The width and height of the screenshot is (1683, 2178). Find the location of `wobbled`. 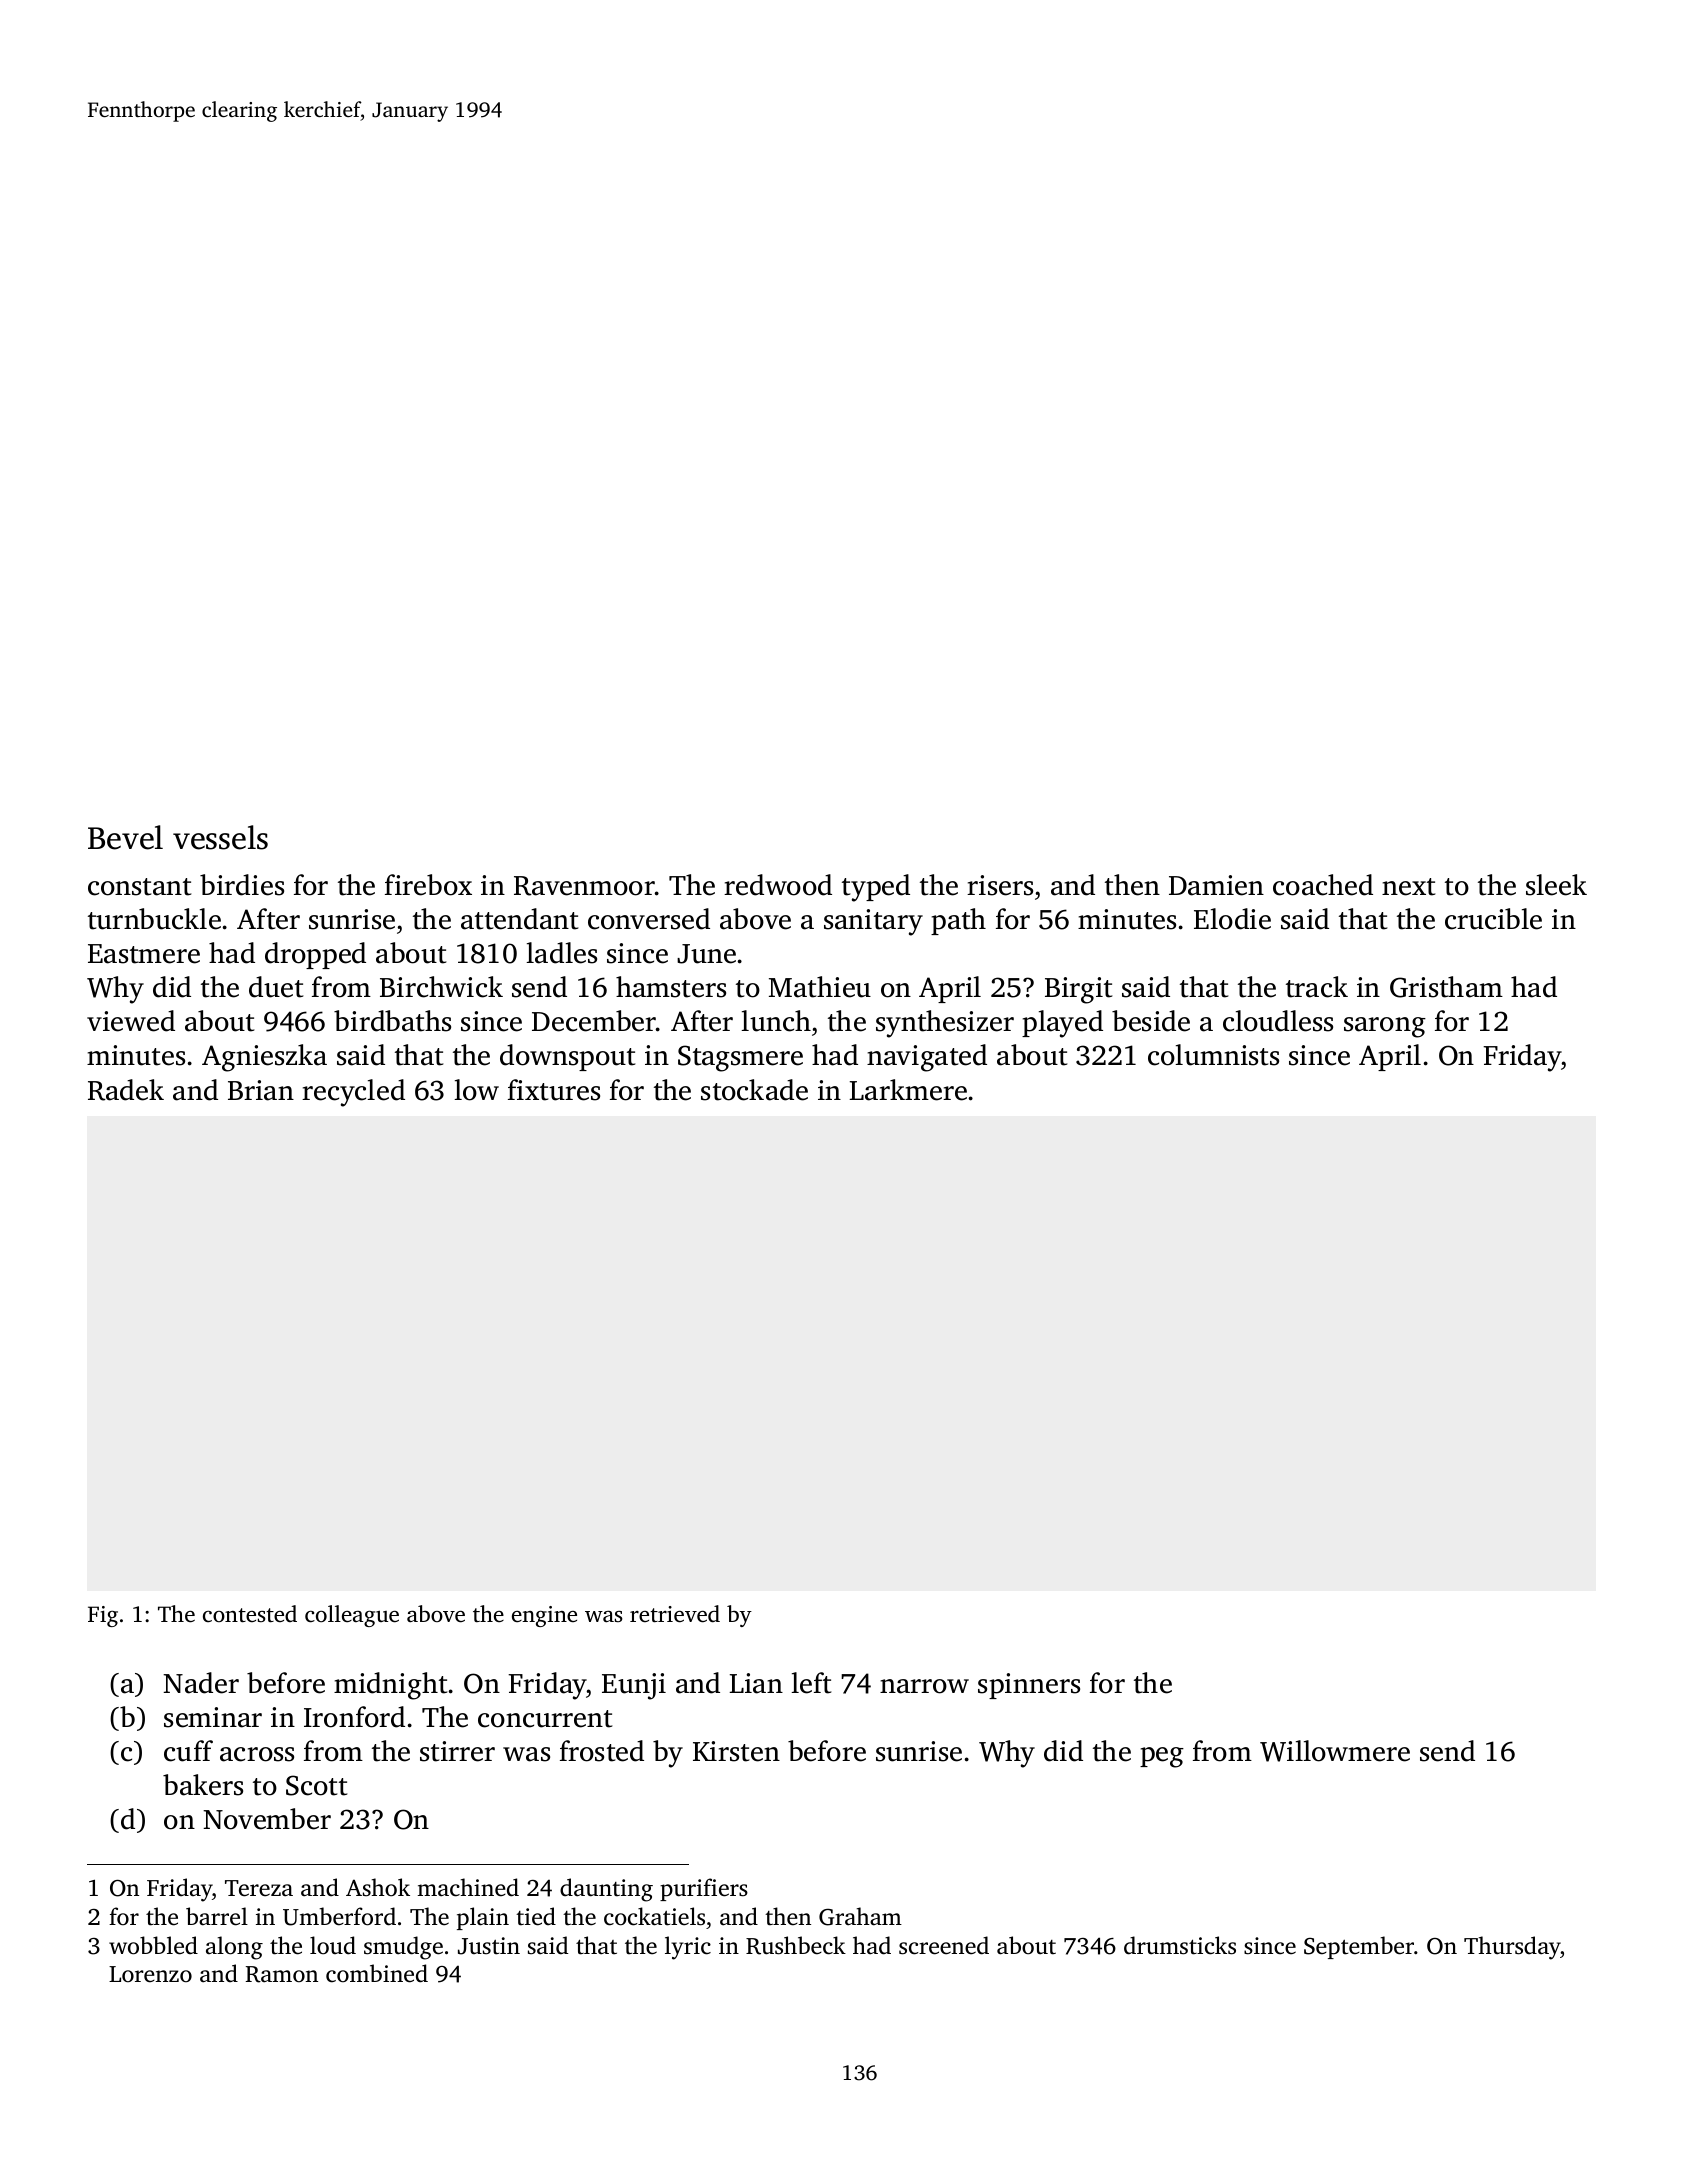

wobbled is located at coordinates (153, 1945).
